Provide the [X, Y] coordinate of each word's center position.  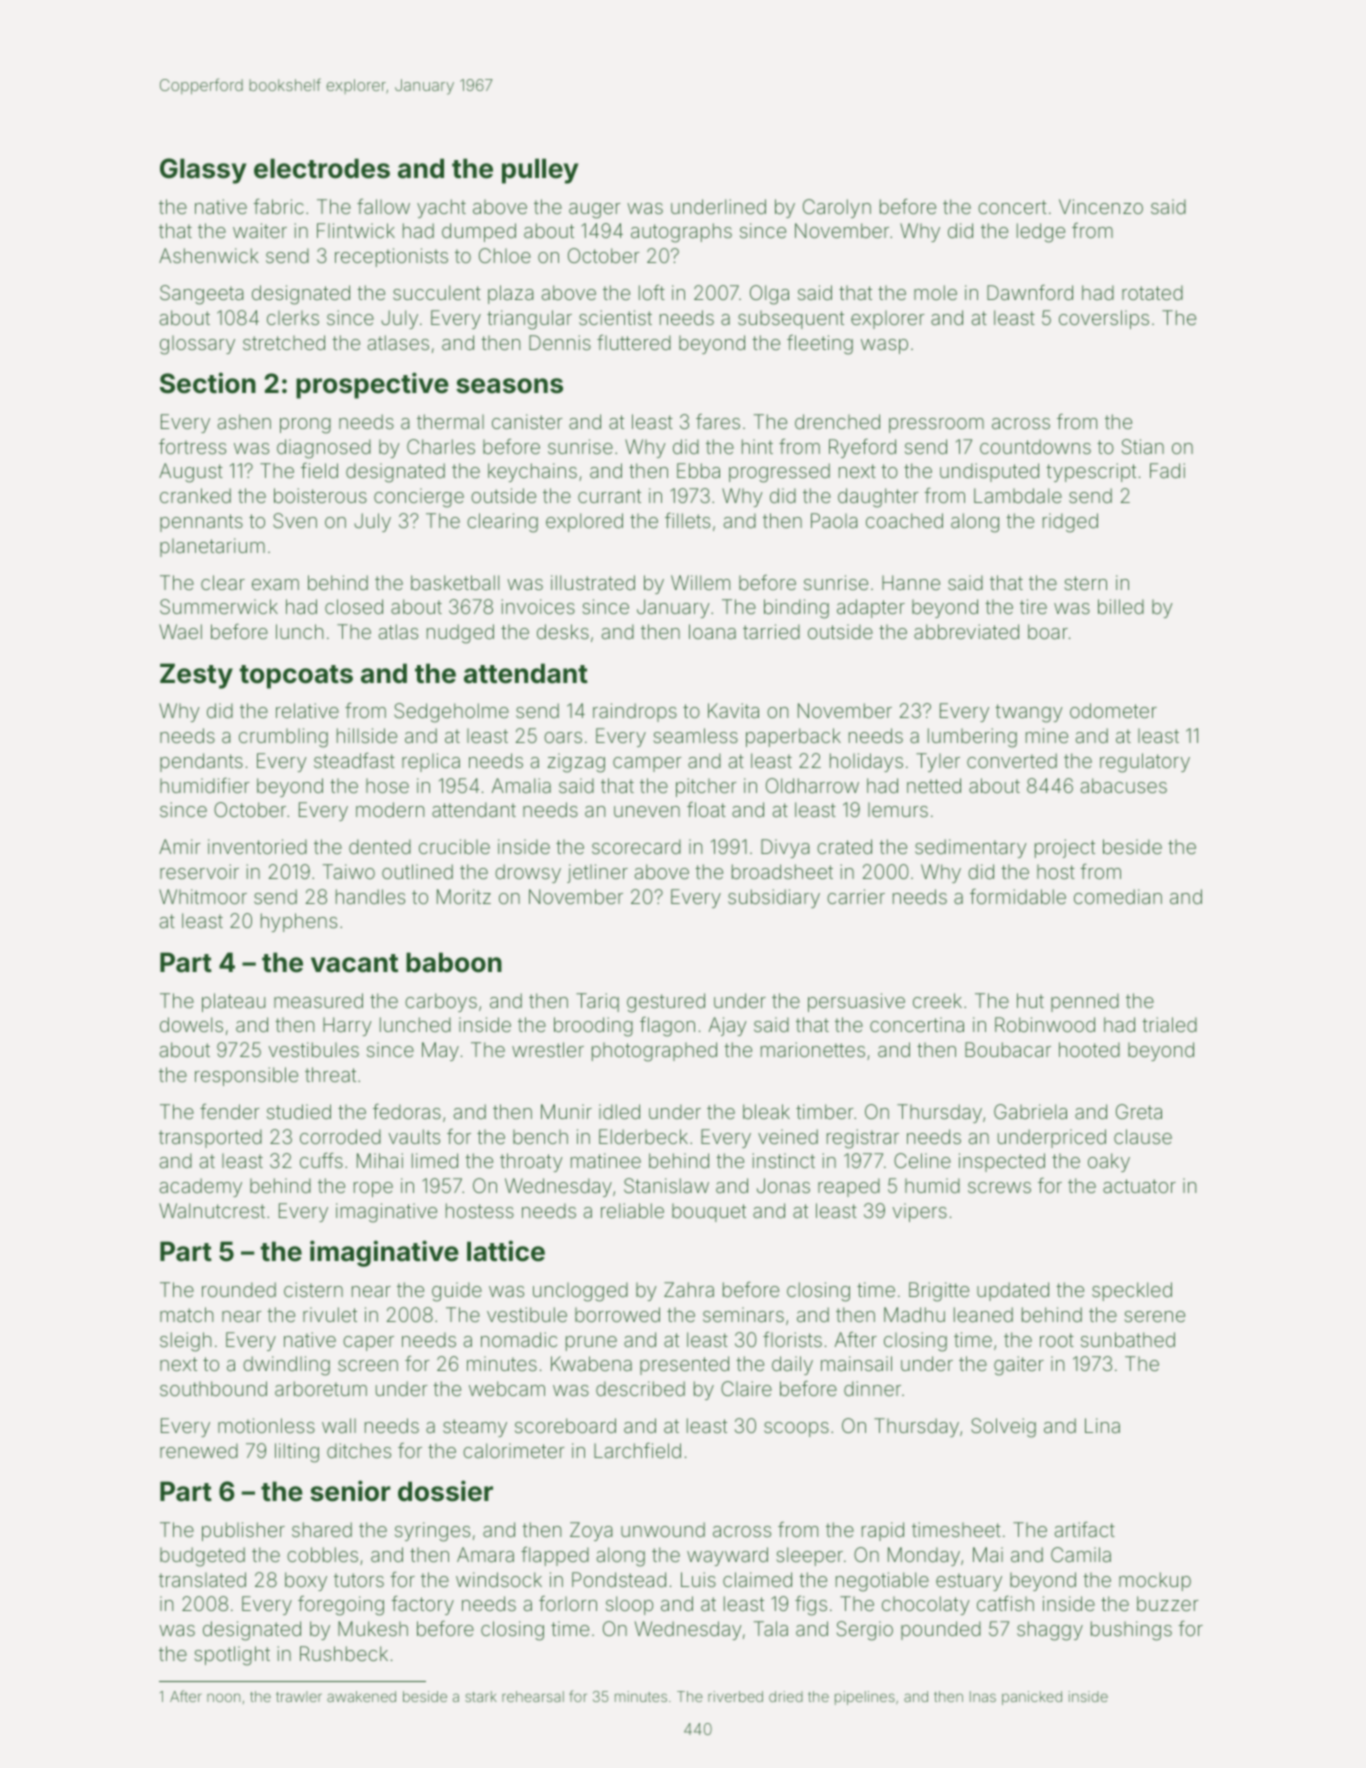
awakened [361, 1696]
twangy [1029, 713]
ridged [1070, 523]
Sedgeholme [451, 713]
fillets [687, 520]
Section [208, 383]
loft [652, 292]
